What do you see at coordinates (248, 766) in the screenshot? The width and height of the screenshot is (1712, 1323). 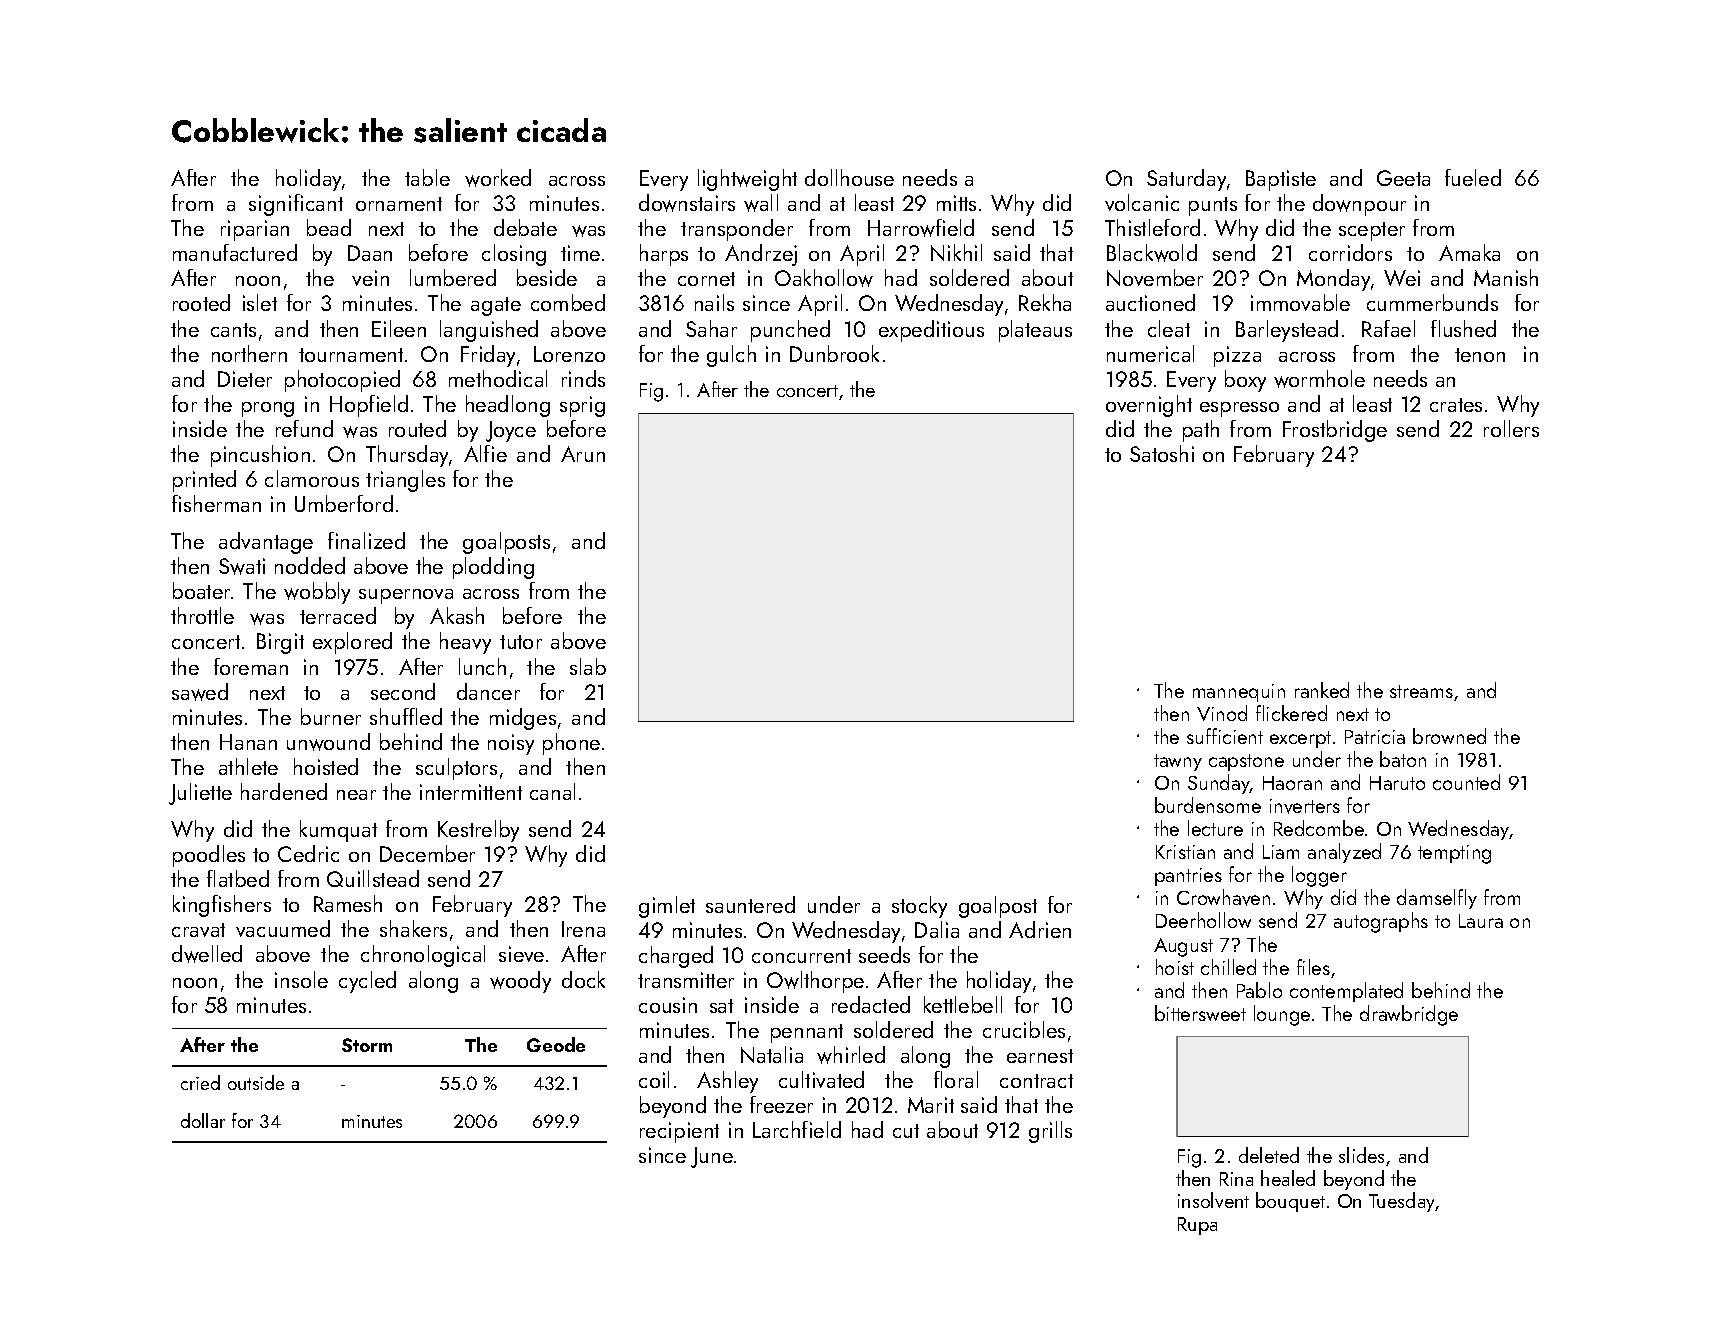 I see `athlete` at bounding box center [248, 766].
